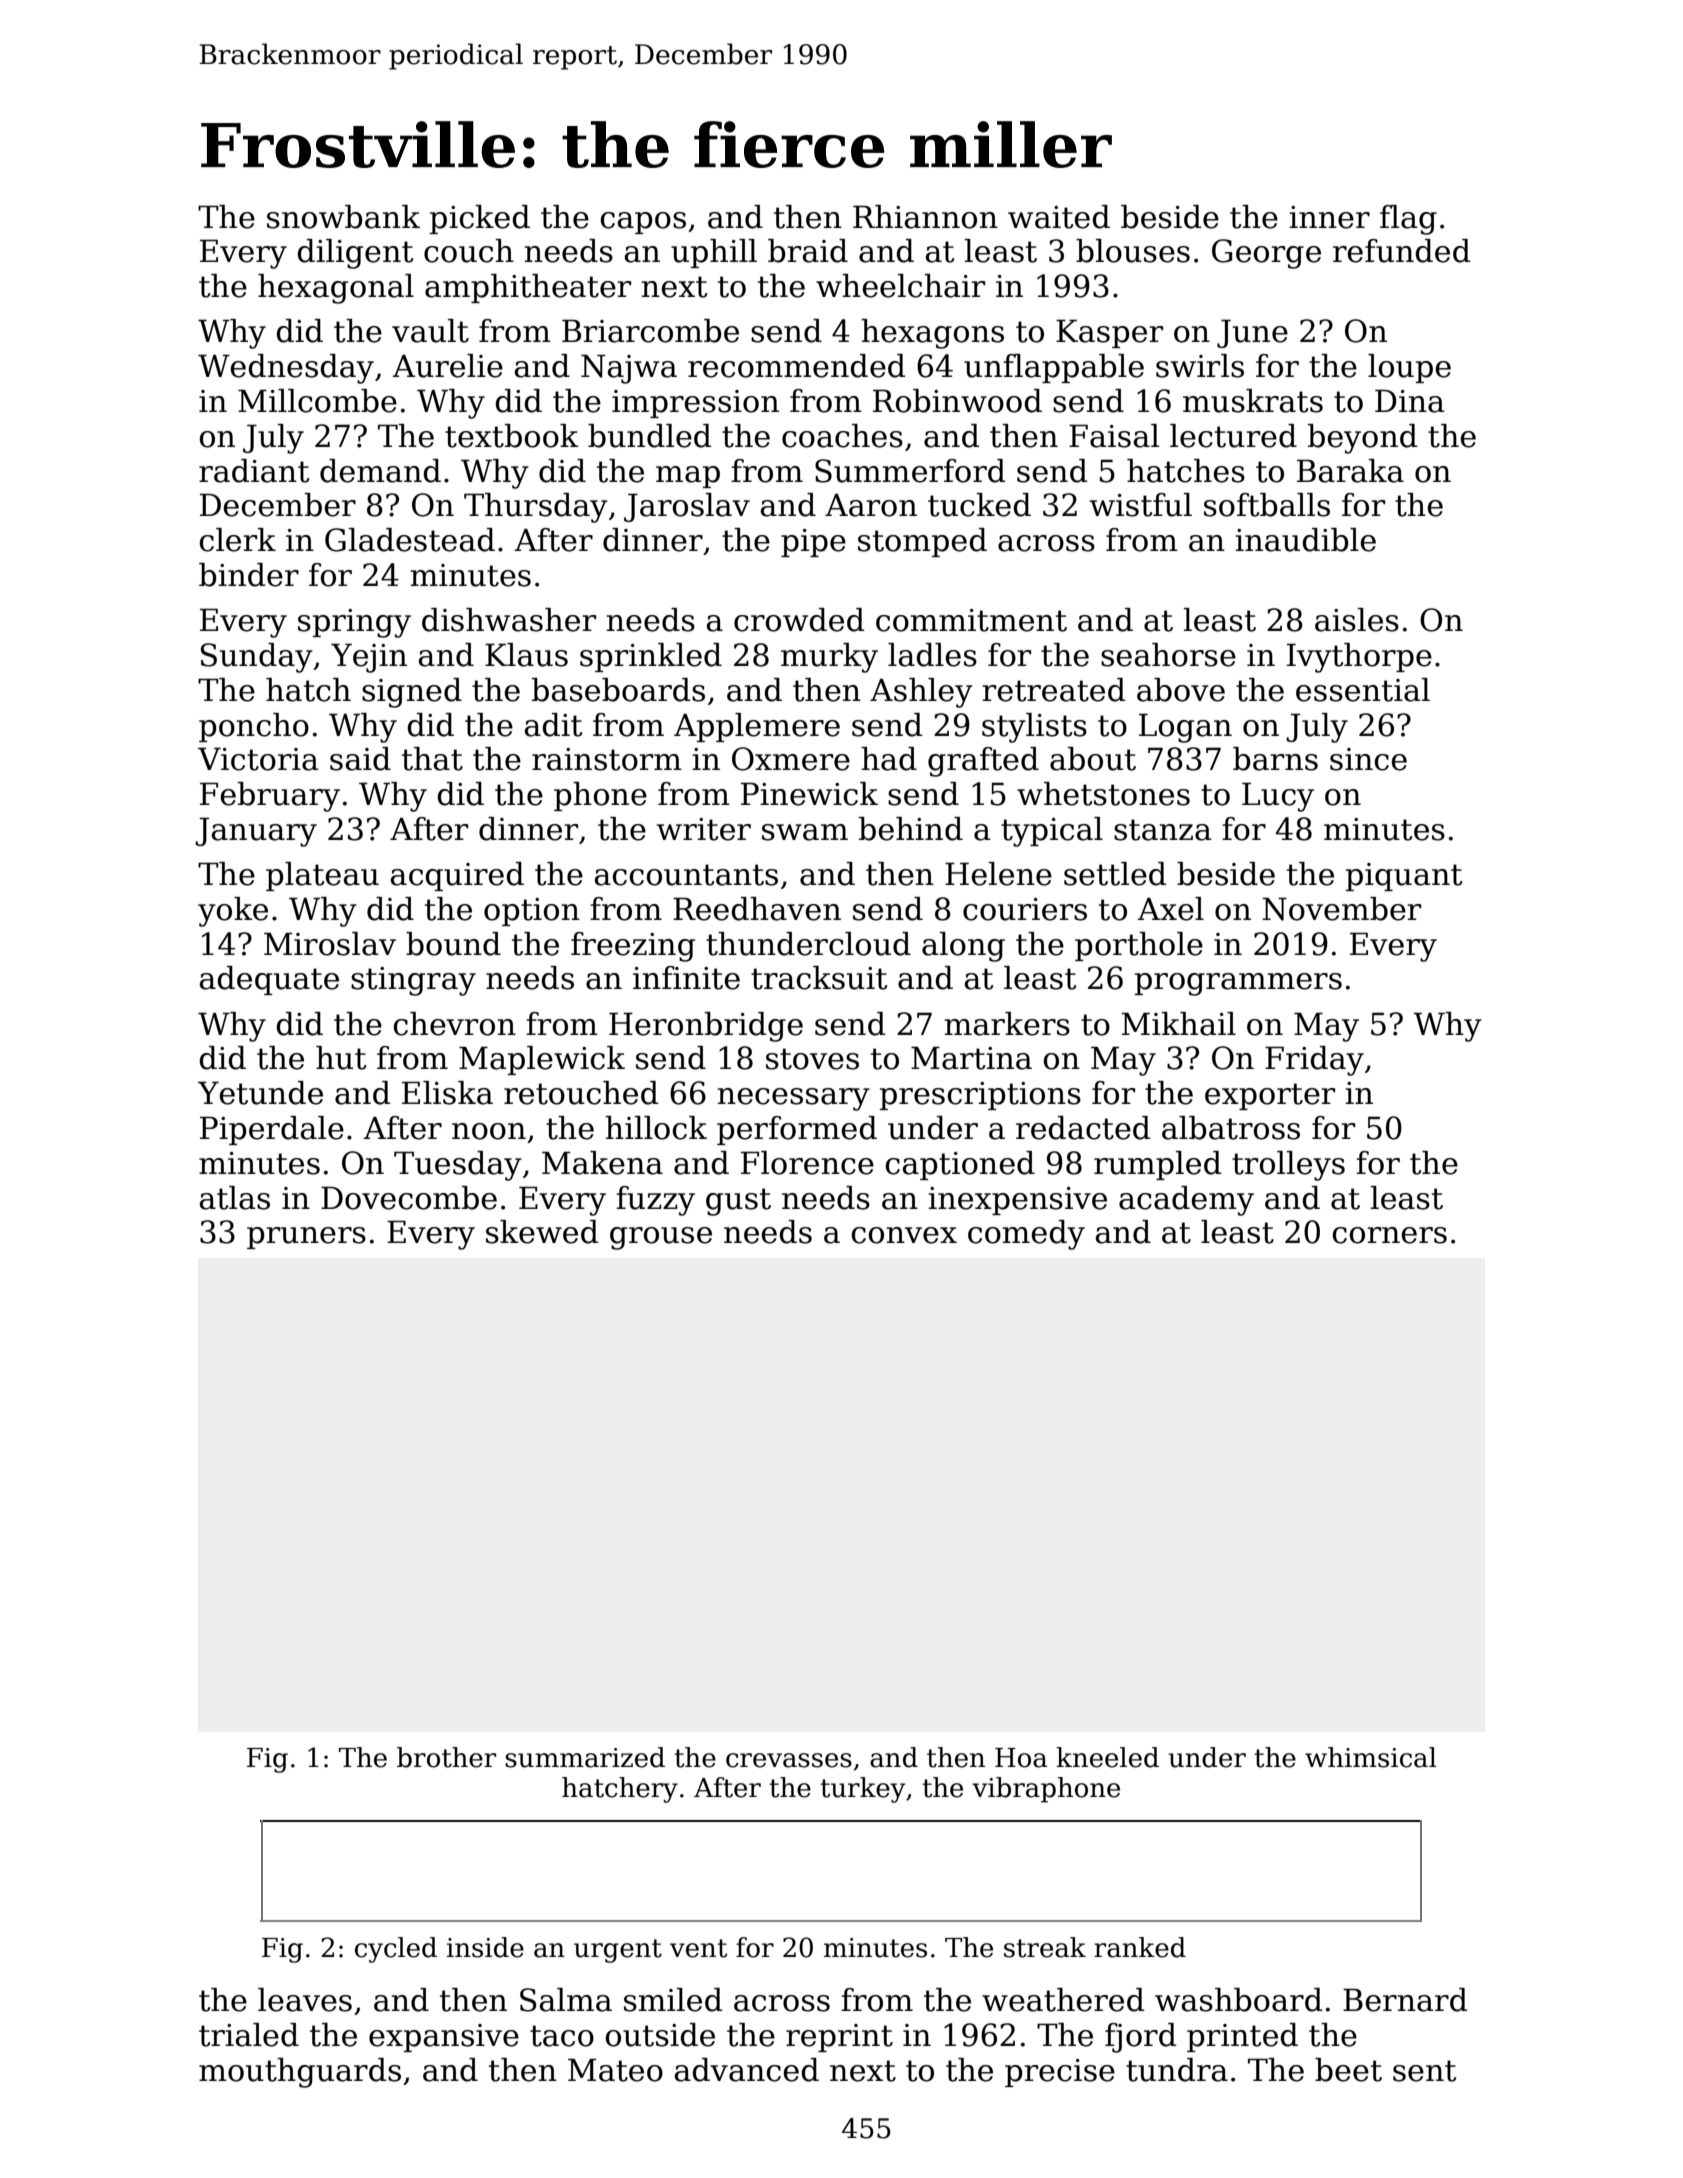 The height and width of the document is (2178, 1683). What do you see at coordinates (257, 658) in the document?
I see `Sunday` at bounding box center [257, 658].
